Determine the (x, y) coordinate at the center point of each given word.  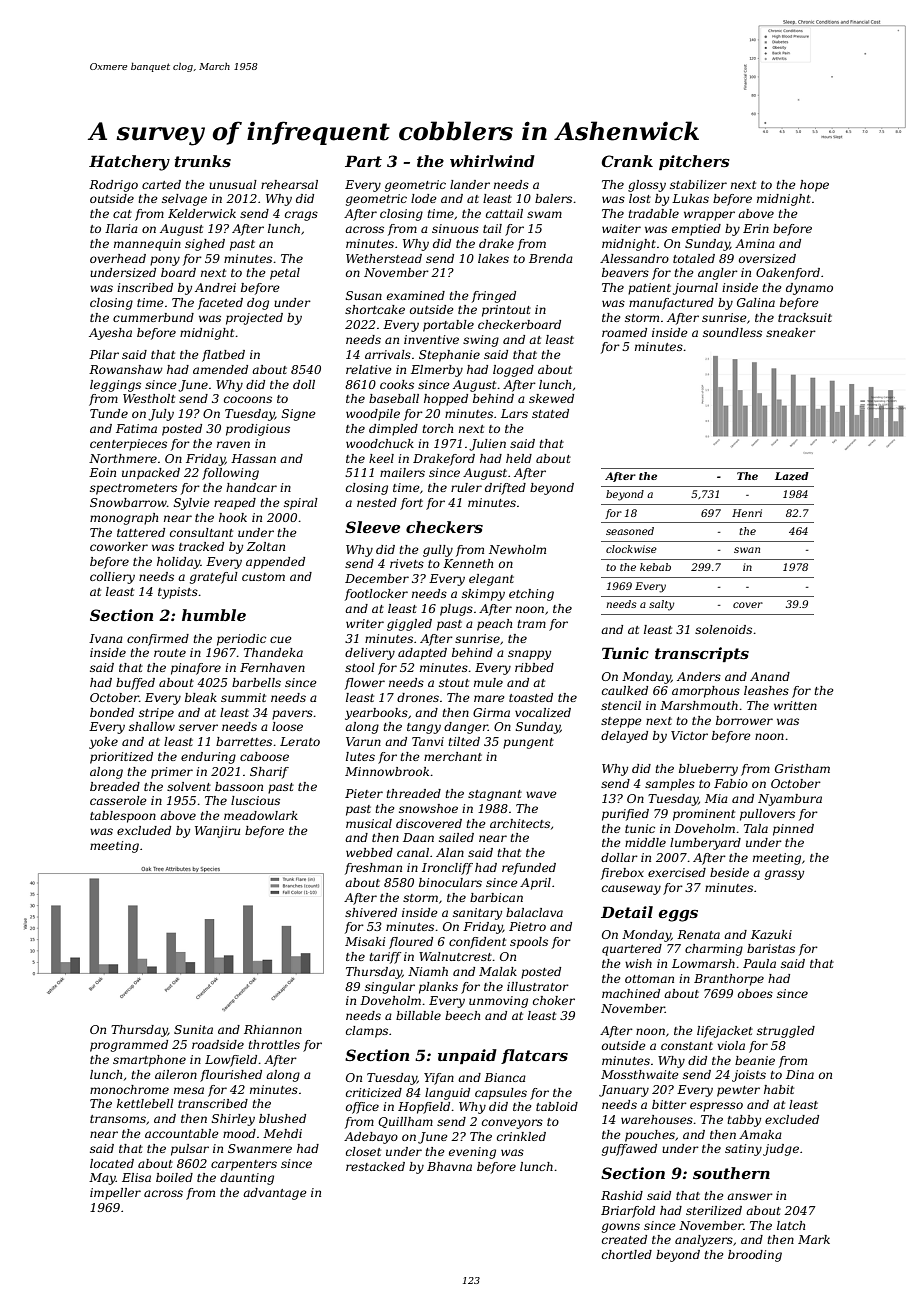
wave (541, 794)
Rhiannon (273, 1029)
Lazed (792, 476)
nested (377, 502)
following (230, 474)
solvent (189, 786)
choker (554, 1000)
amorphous (706, 692)
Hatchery (129, 163)
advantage (275, 1194)
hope (814, 186)
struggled (786, 1032)
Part (363, 161)
